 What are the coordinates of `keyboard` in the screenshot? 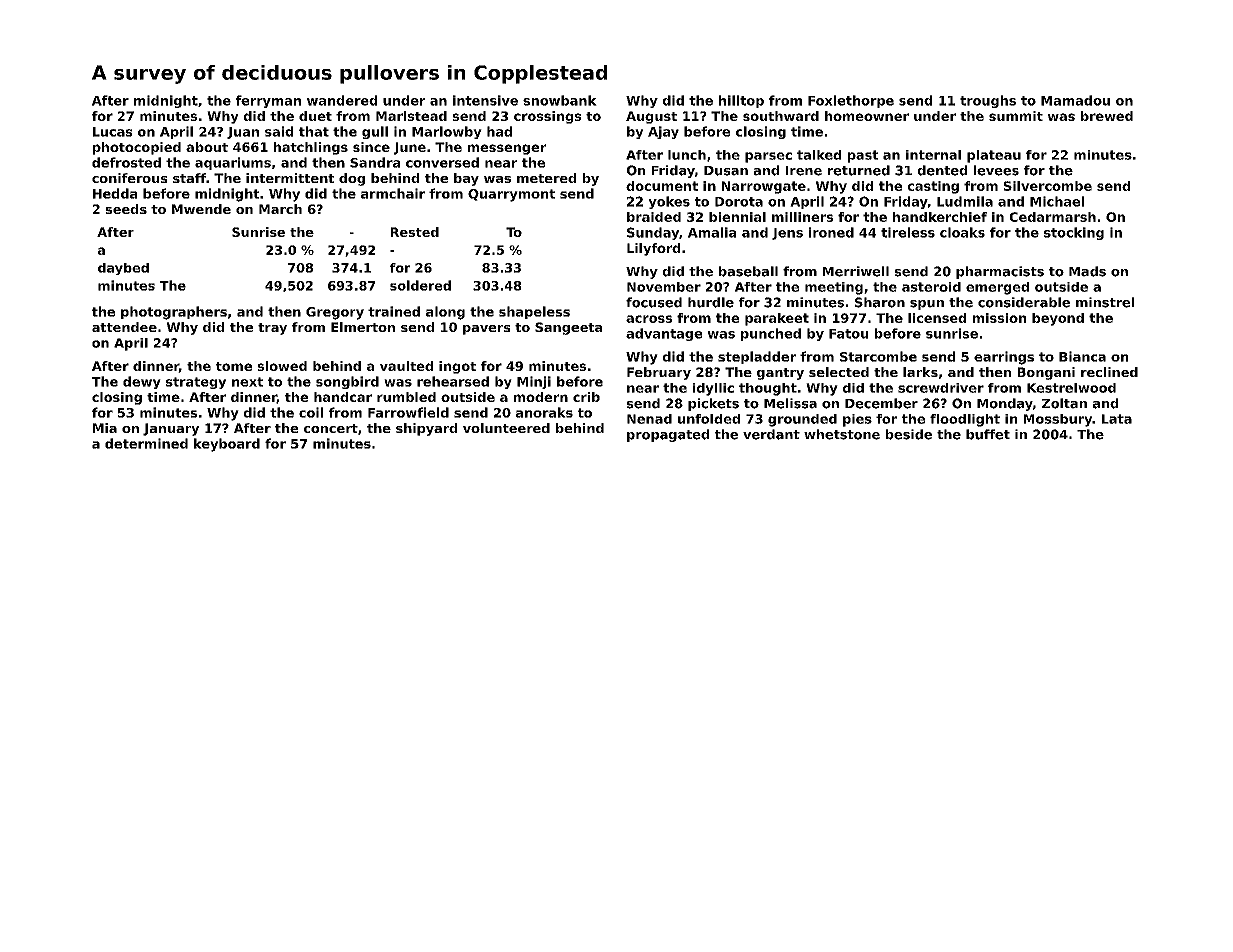 It's located at (227, 445).
